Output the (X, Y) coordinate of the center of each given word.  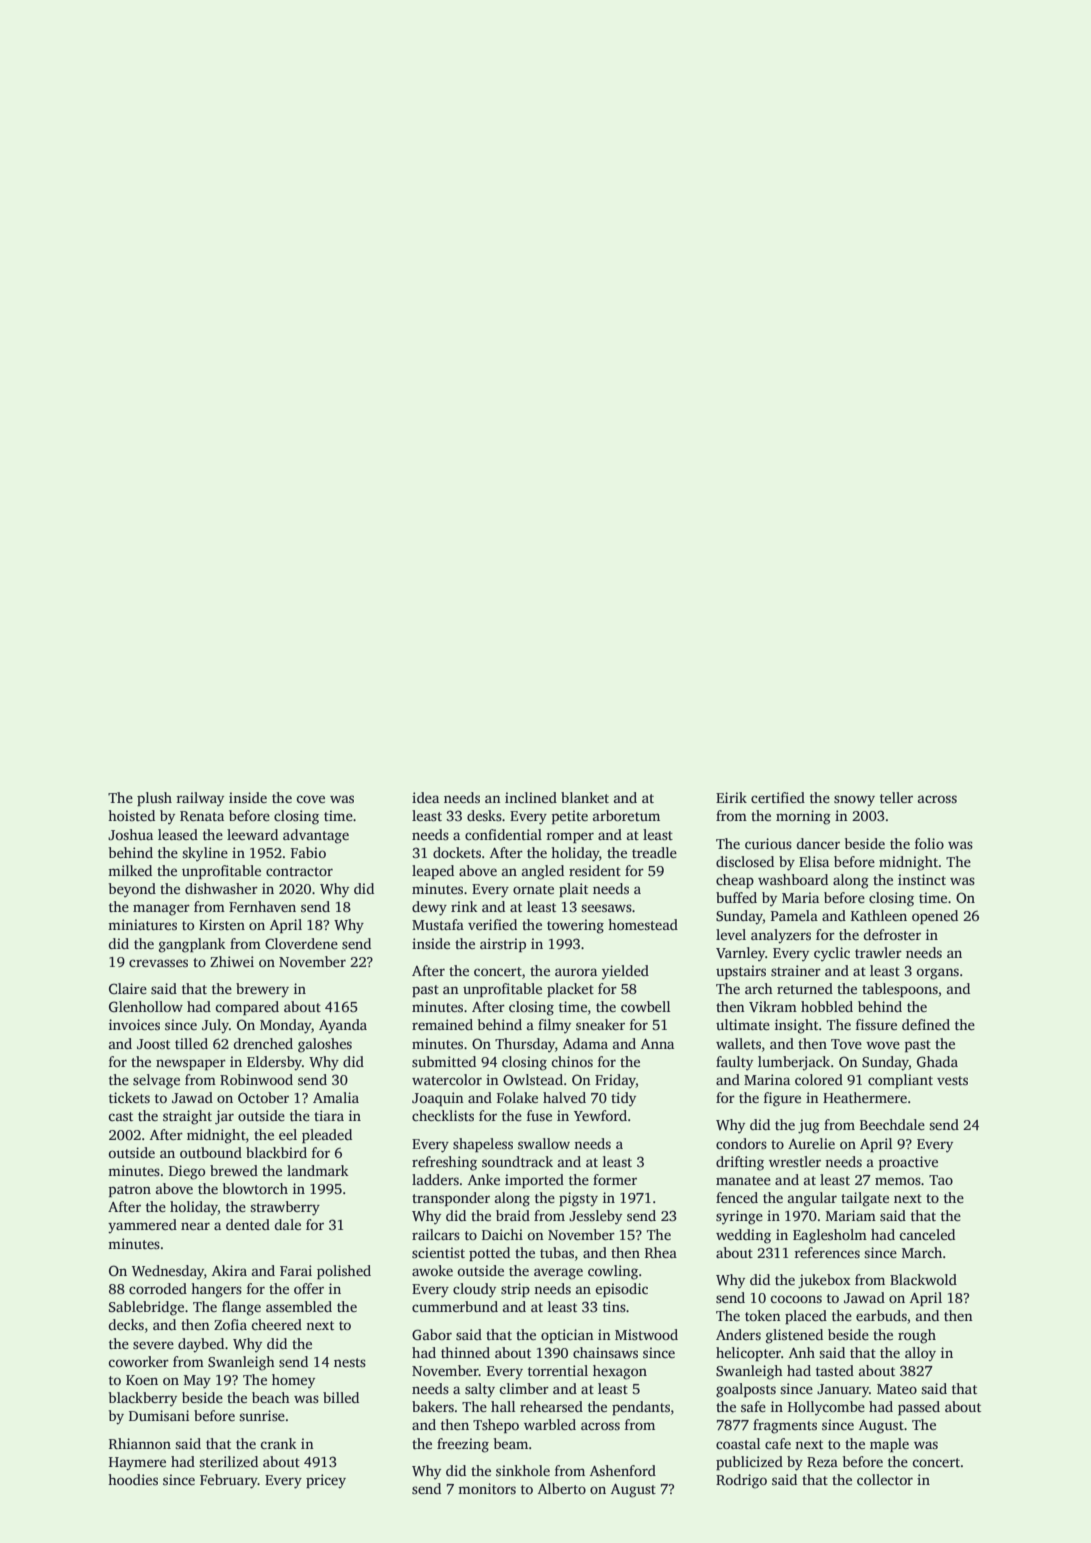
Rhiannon (140, 1443)
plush (154, 799)
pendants (641, 1408)
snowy (854, 801)
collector (885, 1479)
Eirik (731, 797)
